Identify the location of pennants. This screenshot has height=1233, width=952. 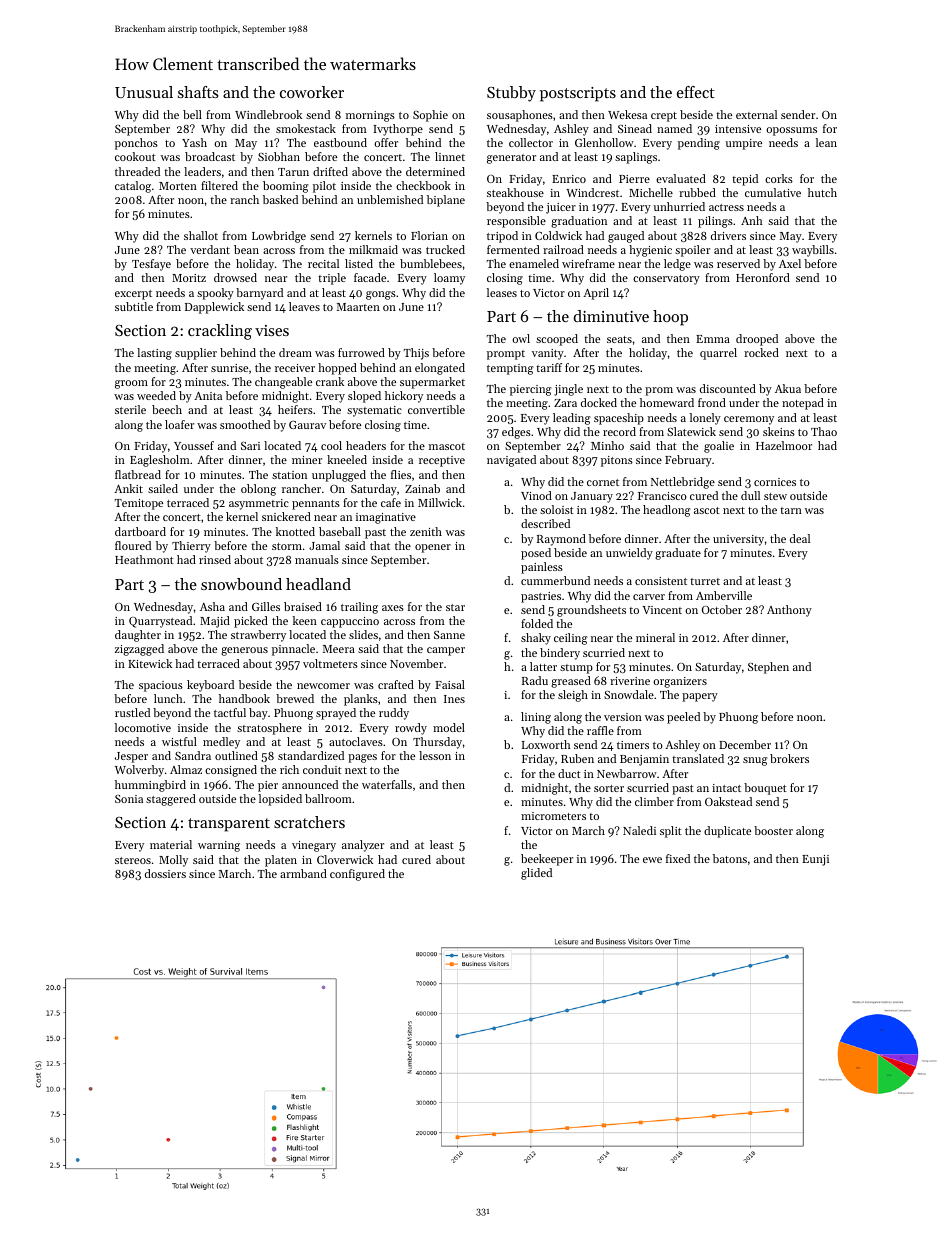
(316, 505).
